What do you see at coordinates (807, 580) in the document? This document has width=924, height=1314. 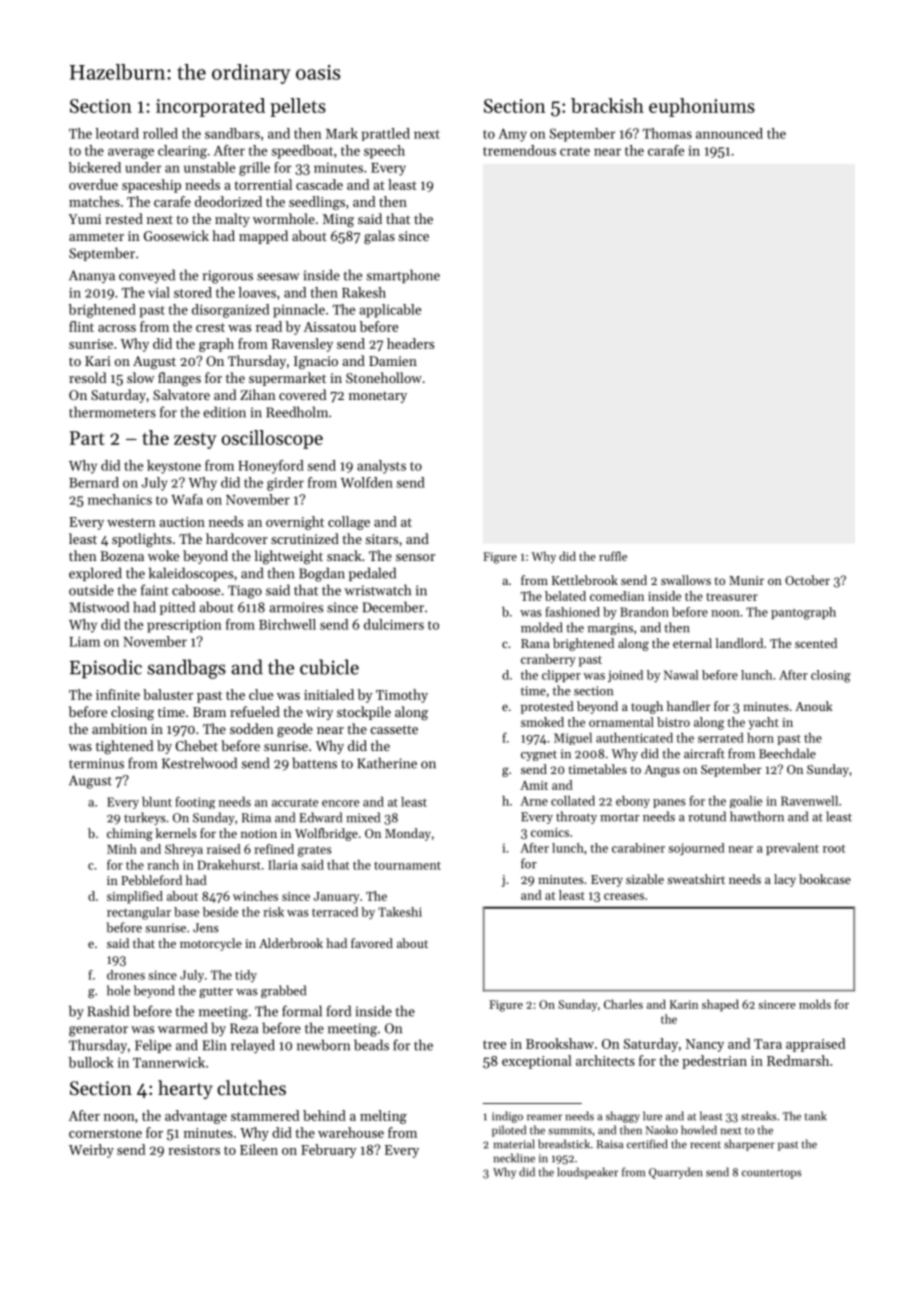 I see `October` at bounding box center [807, 580].
